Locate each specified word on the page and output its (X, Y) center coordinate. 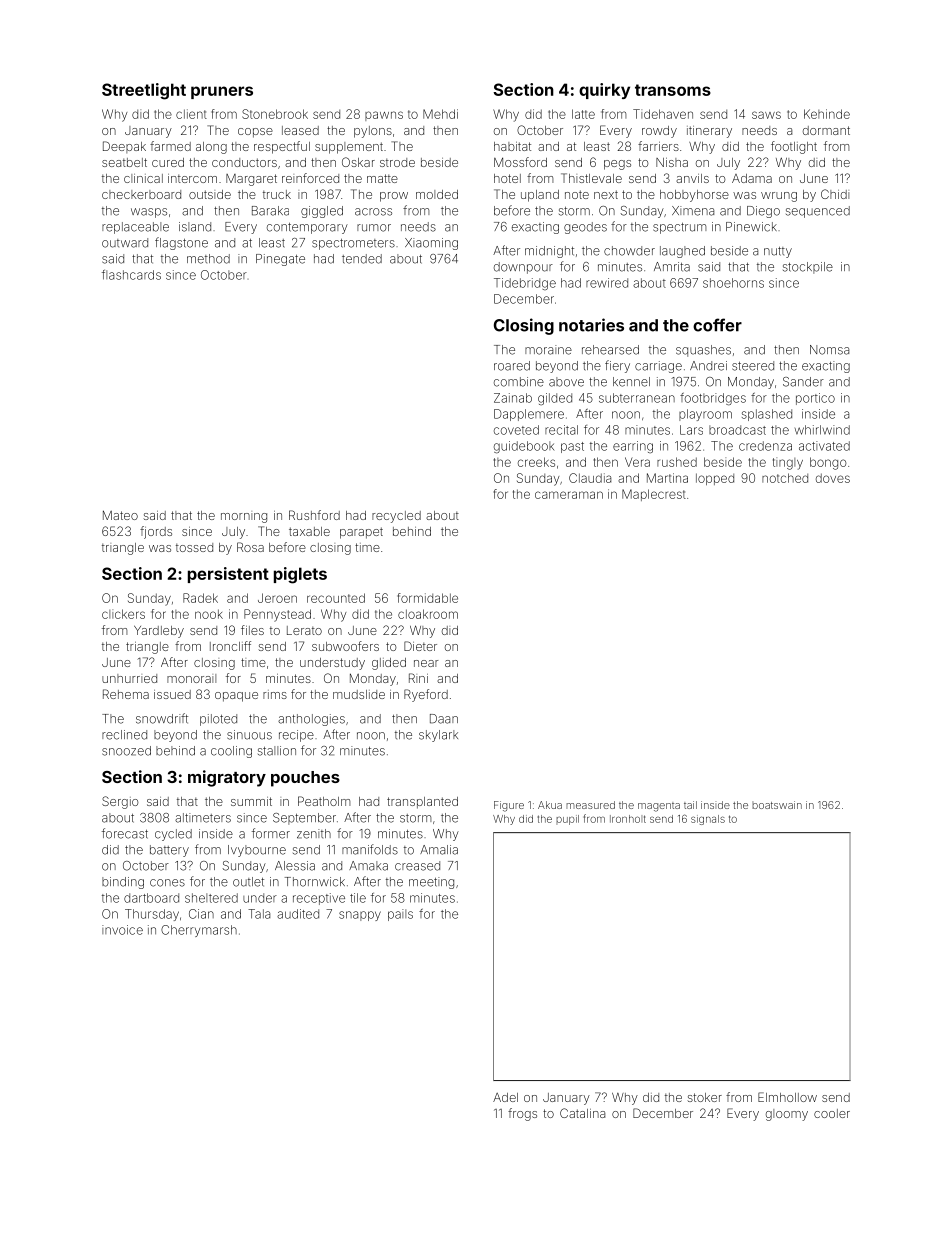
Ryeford (426, 695)
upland (540, 196)
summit (251, 801)
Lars (691, 430)
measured (590, 805)
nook (209, 614)
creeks (536, 462)
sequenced (818, 212)
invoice (122, 930)
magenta (659, 807)
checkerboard (141, 194)
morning (244, 518)
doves (833, 478)
